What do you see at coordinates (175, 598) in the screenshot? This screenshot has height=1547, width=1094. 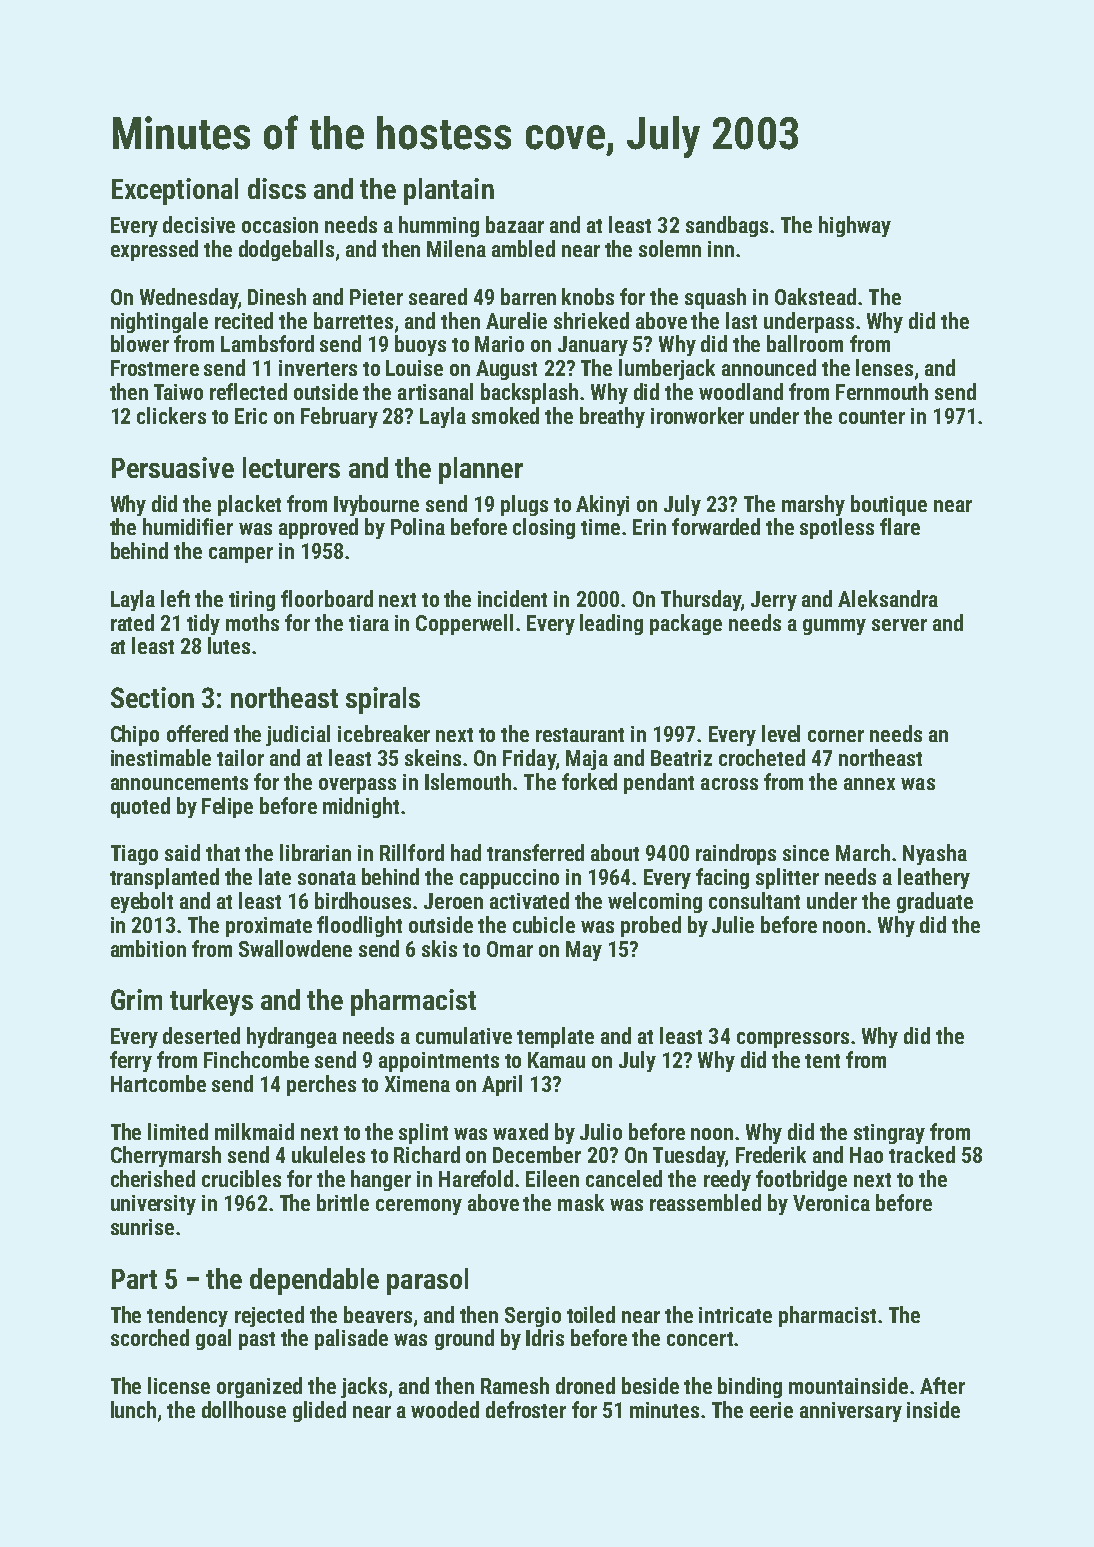 I see `left` at bounding box center [175, 598].
